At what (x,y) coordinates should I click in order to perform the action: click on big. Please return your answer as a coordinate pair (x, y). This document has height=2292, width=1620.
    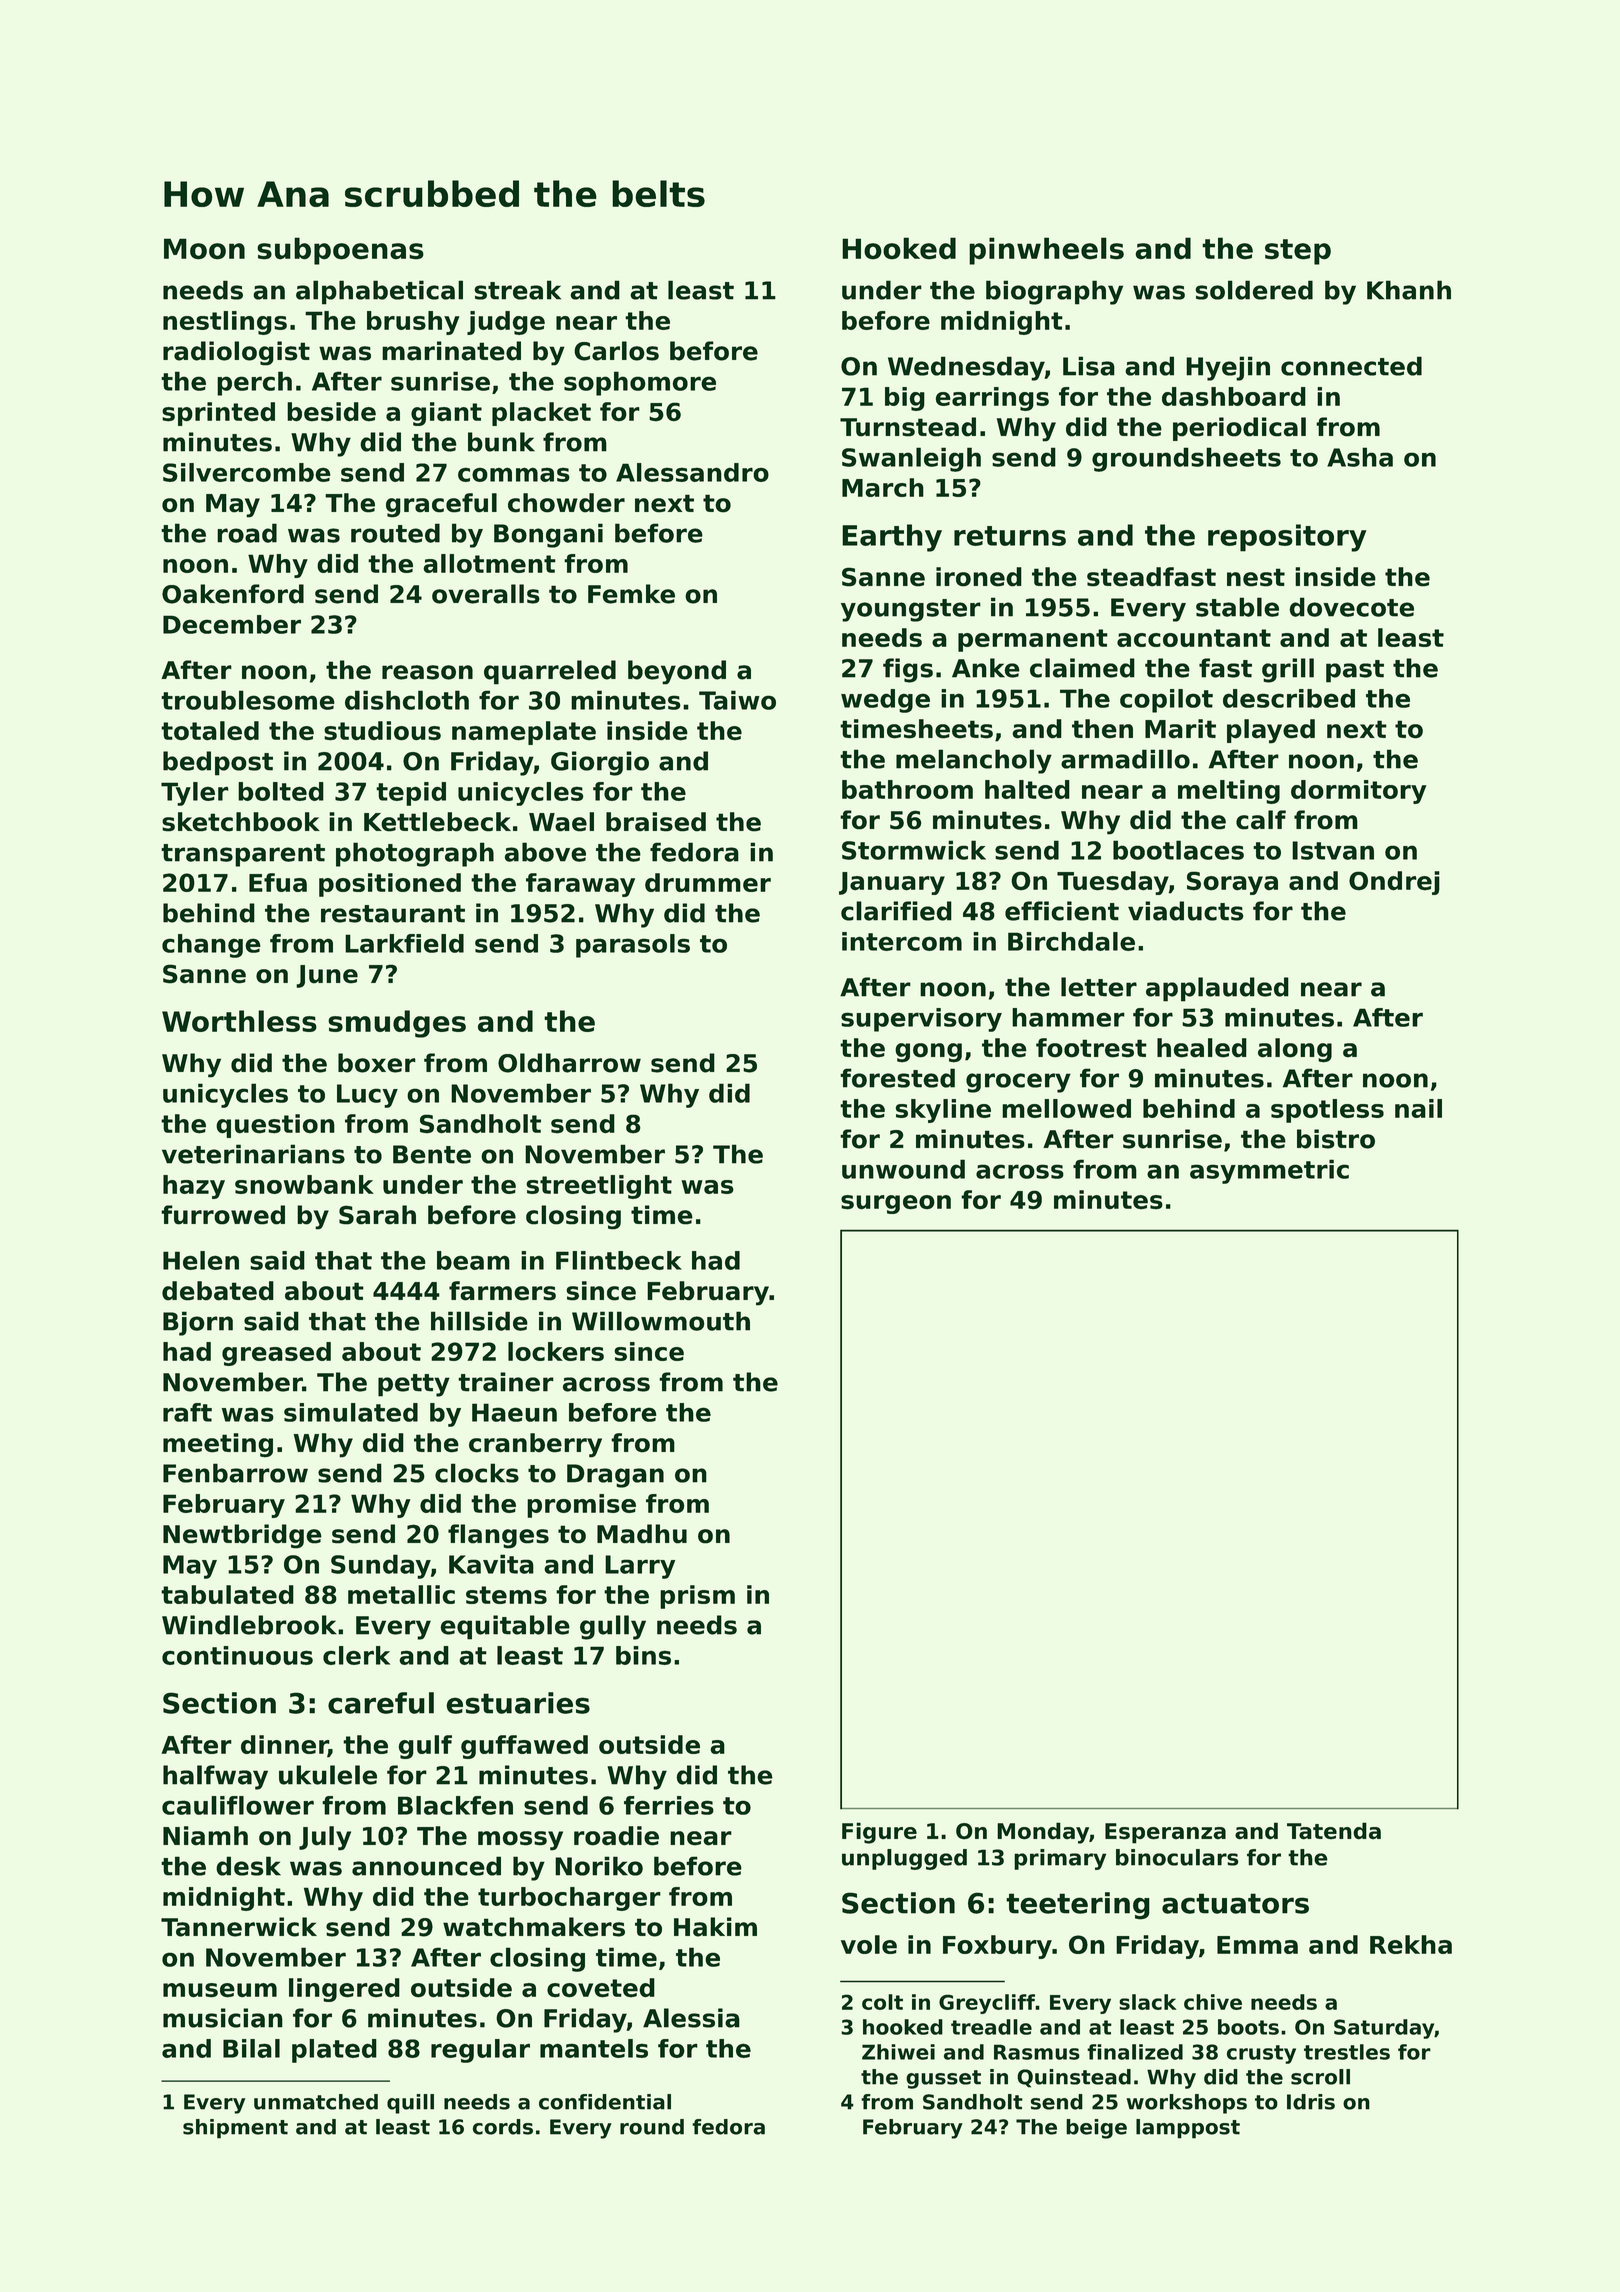
    Looking at the image, I should click on (905, 399).
